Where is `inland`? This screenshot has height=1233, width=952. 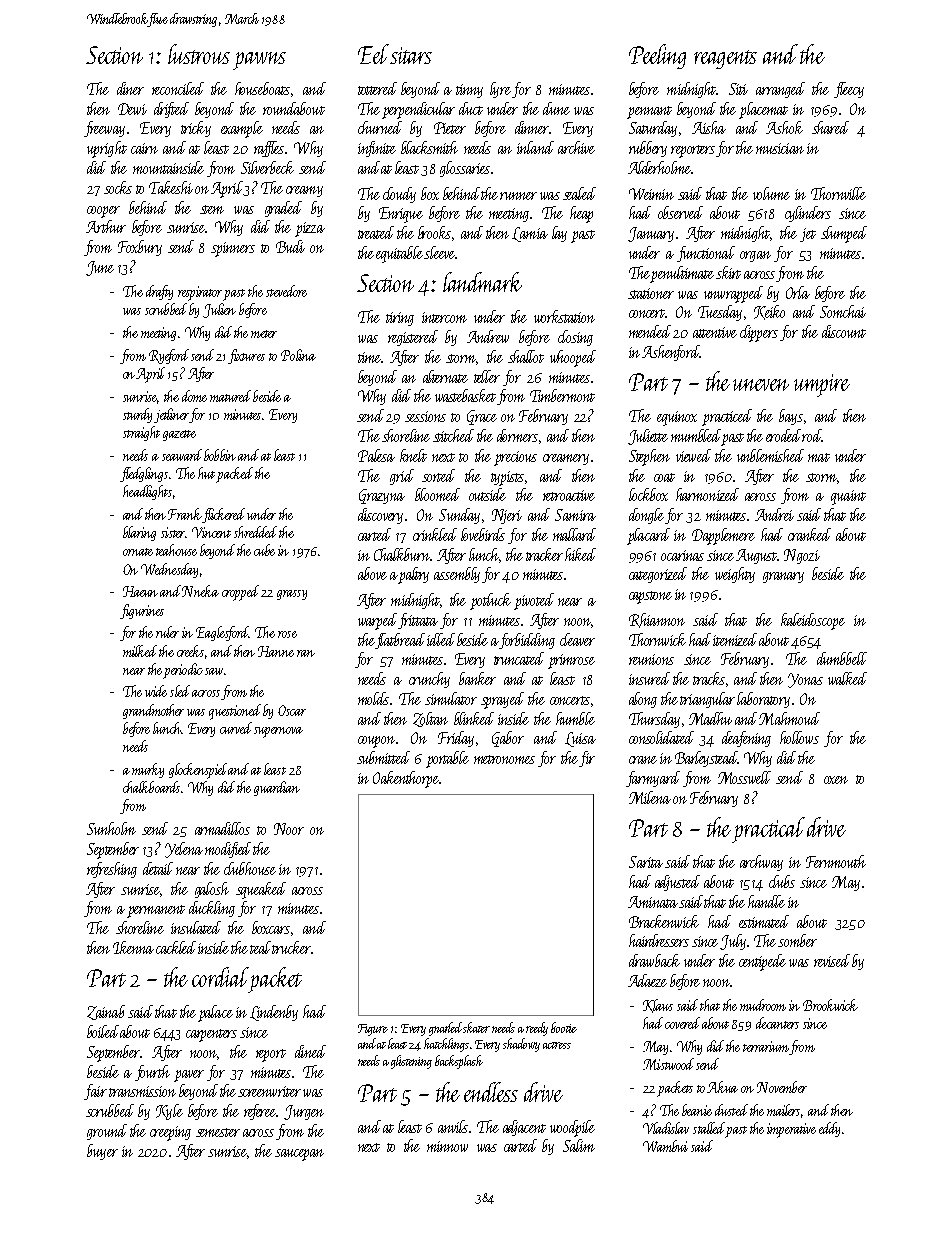
inland is located at coordinates (535, 147).
